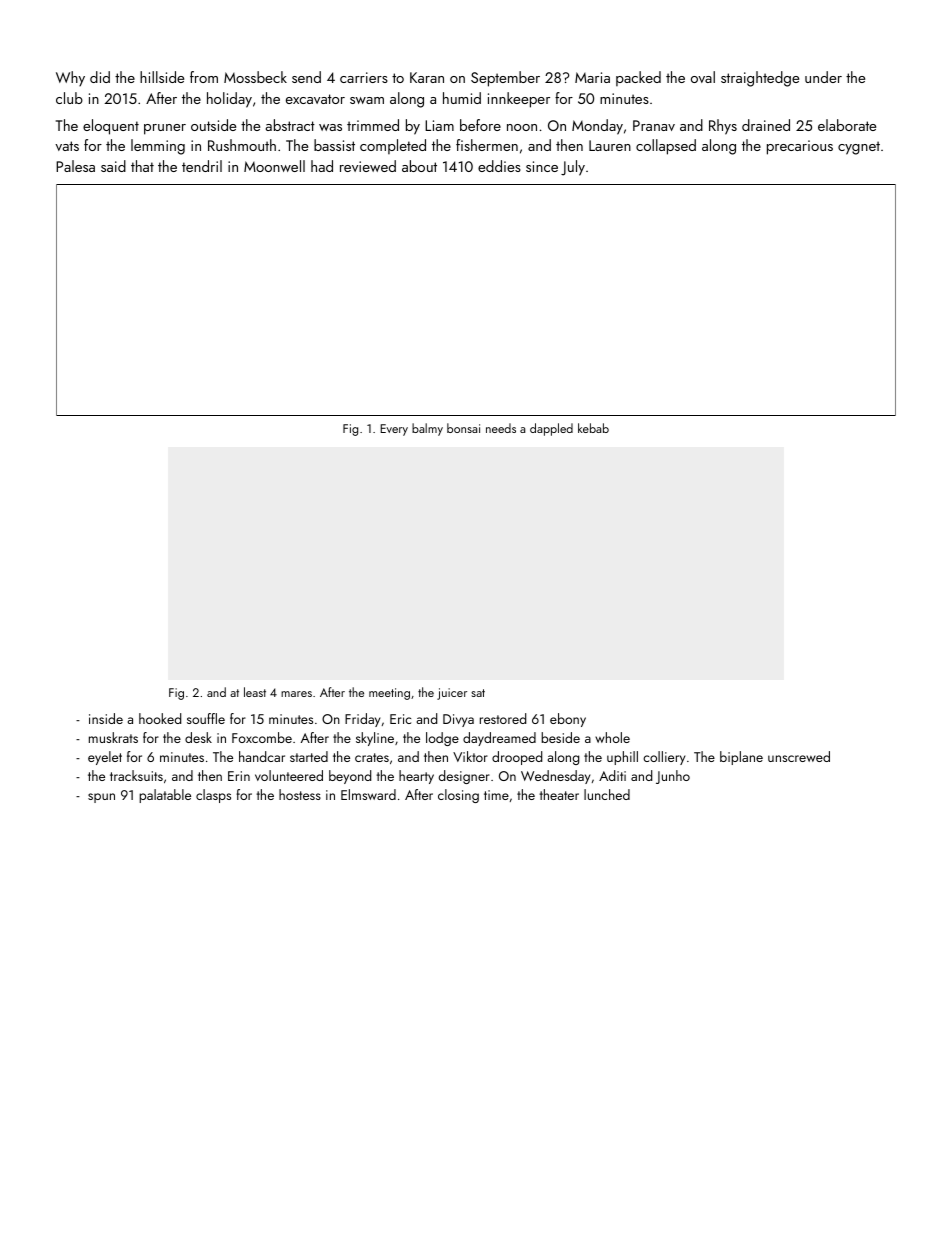 The image size is (952, 1233). Describe the element at coordinates (568, 720) in the image. I see `ebony` at that location.
